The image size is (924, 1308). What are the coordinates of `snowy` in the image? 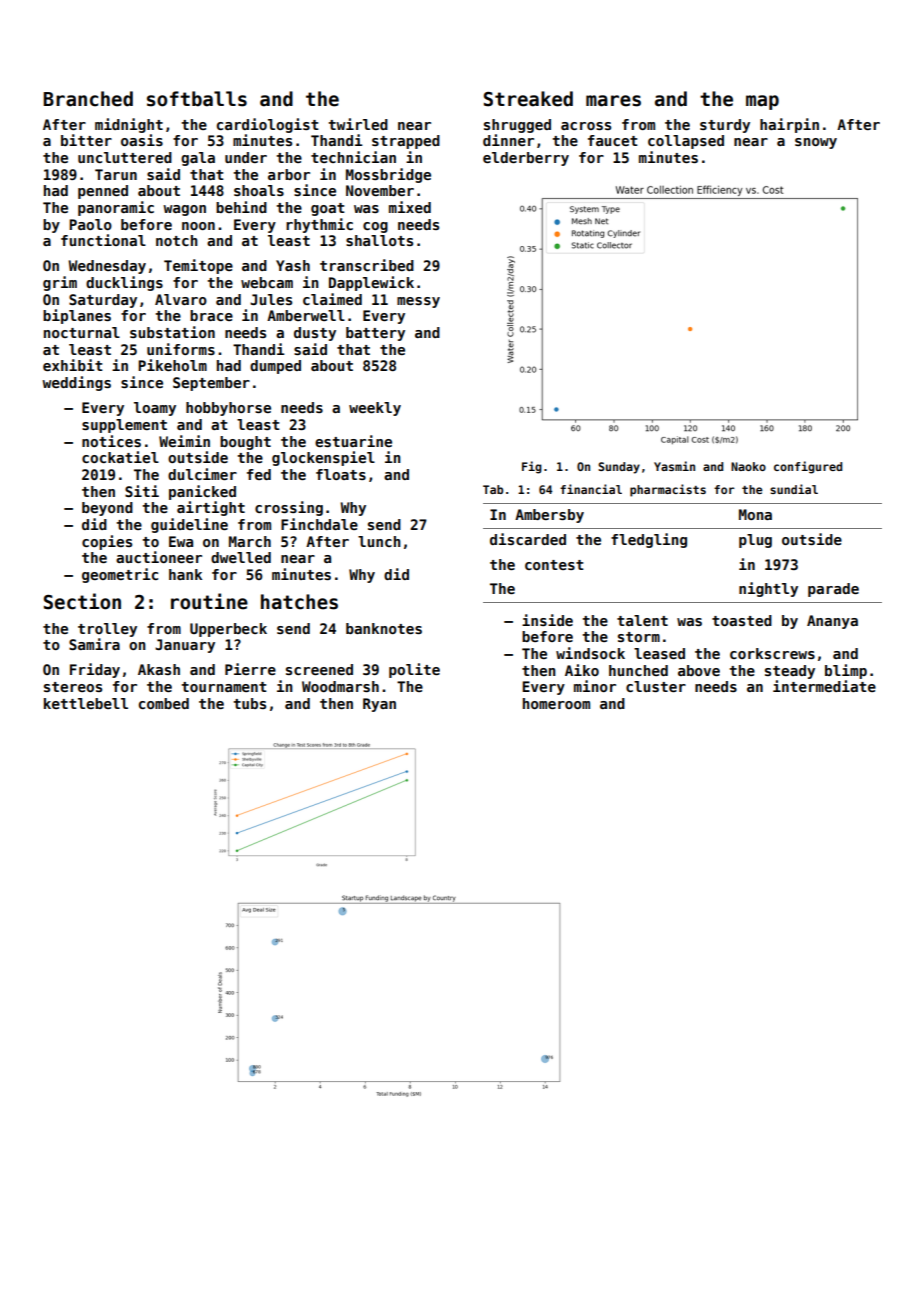 It's located at (816, 143).
